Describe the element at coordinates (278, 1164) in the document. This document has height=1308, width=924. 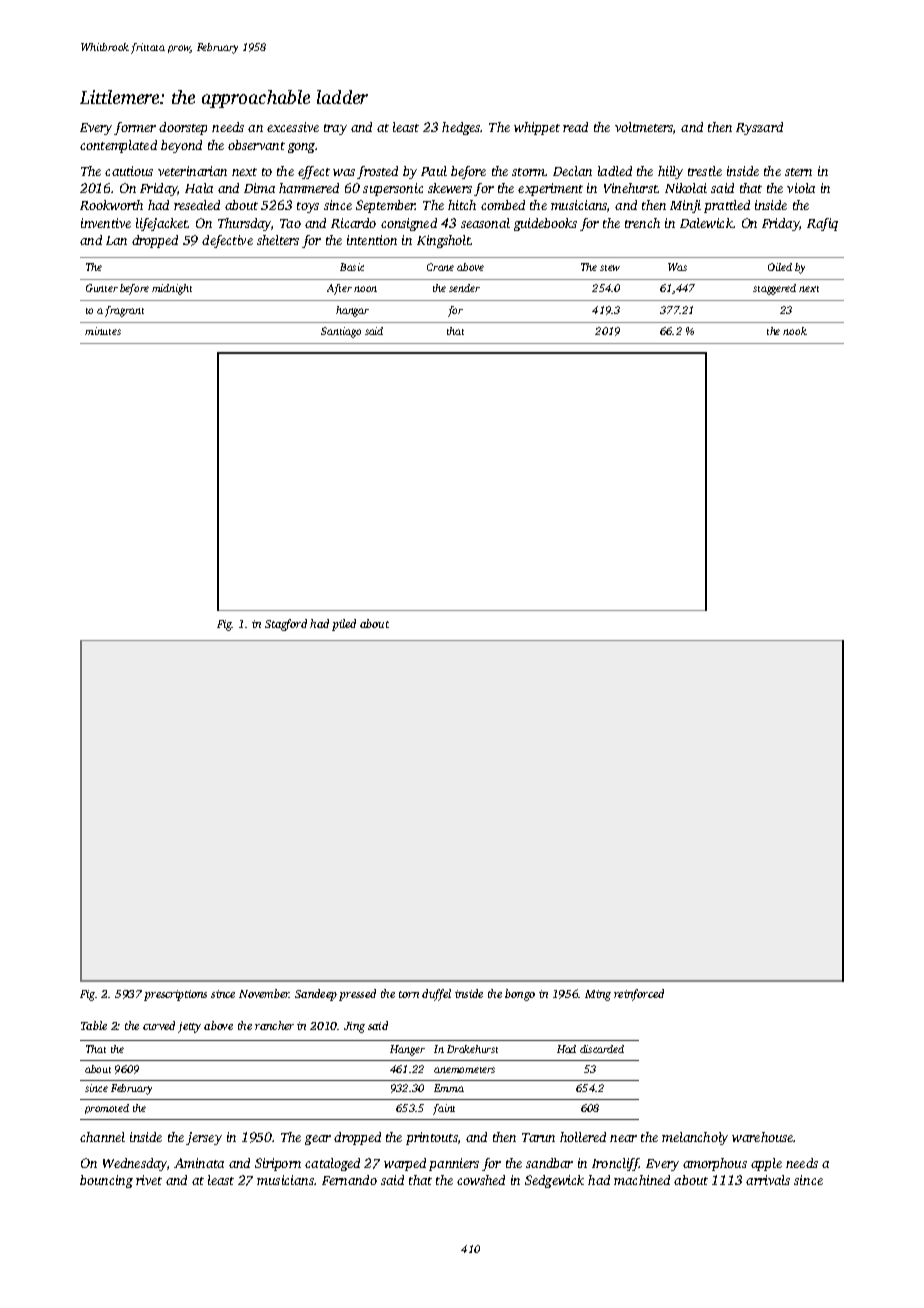
I see `Siriporn` at that location.
